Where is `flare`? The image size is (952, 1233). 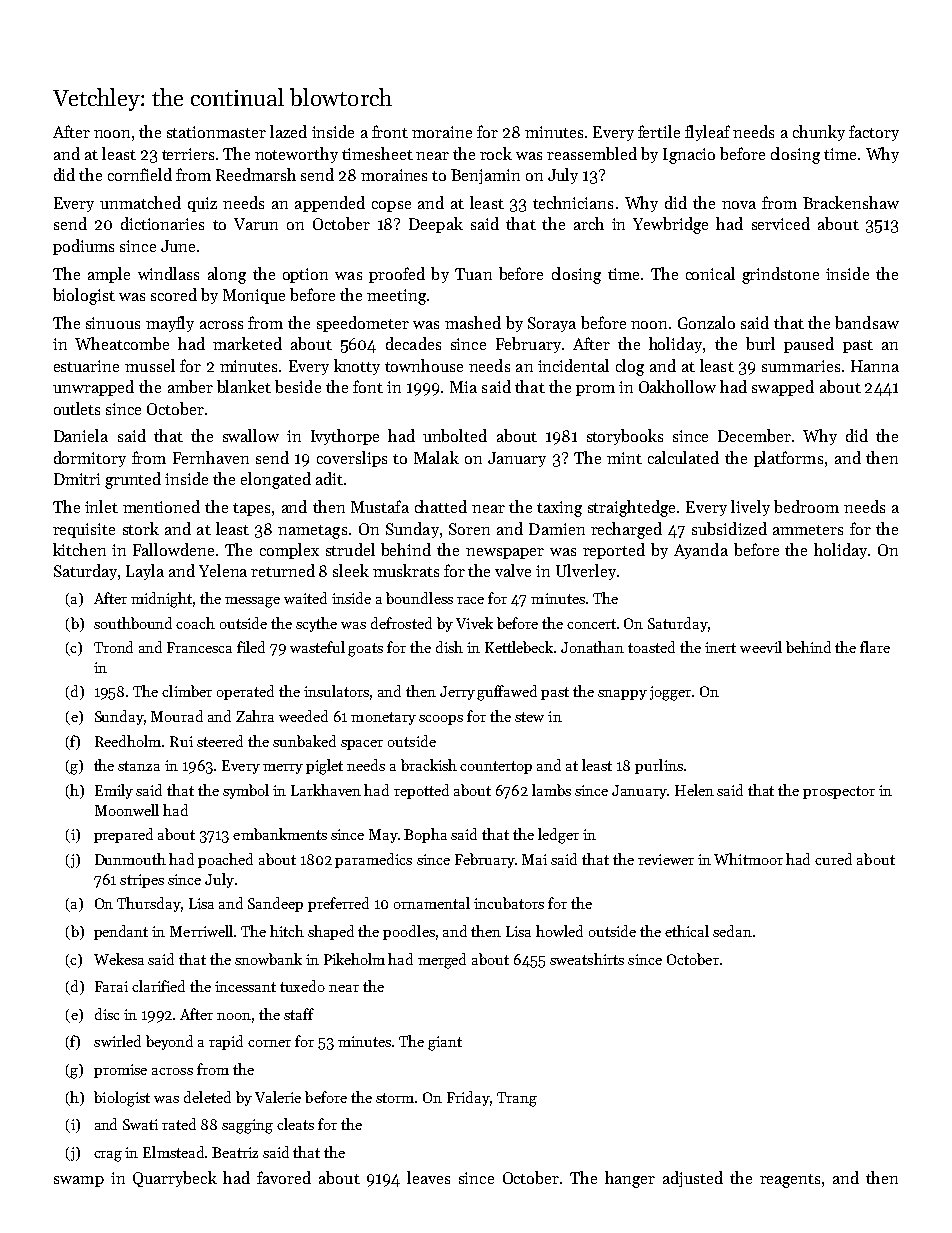
flare is located at coordinates (875, 647).
